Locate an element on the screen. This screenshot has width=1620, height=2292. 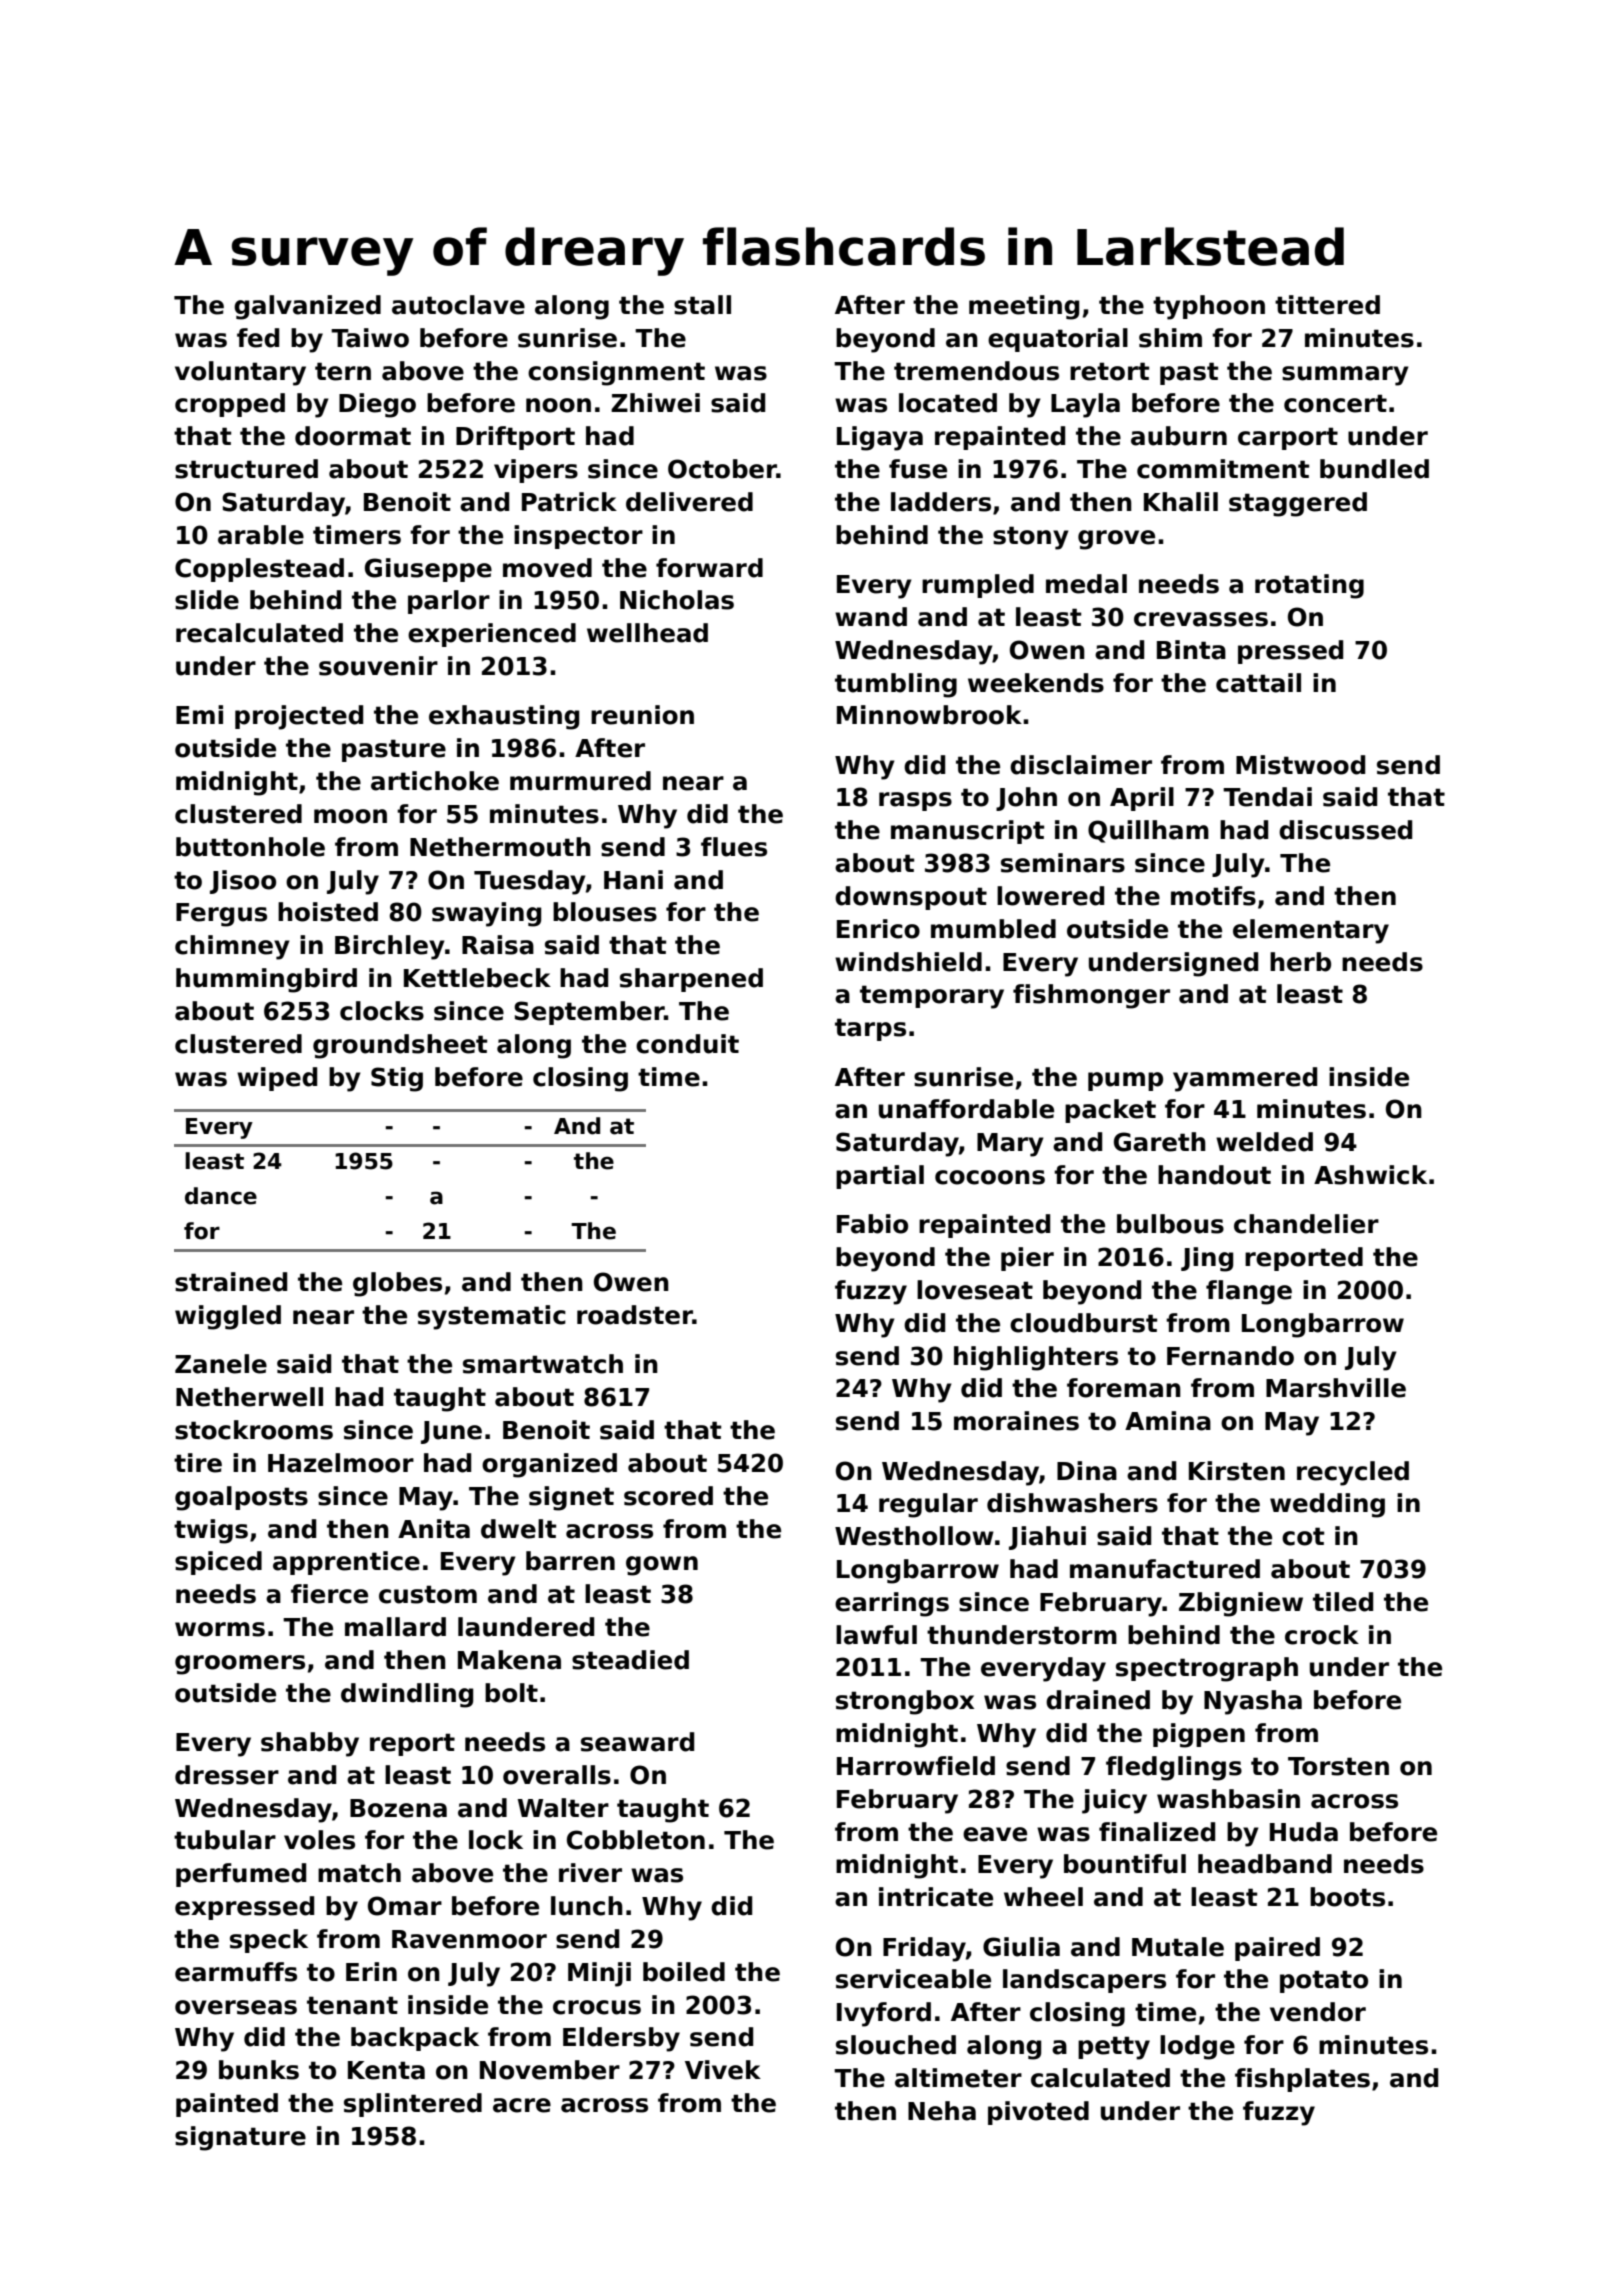
cropped is located at coordinates (230, 405).
